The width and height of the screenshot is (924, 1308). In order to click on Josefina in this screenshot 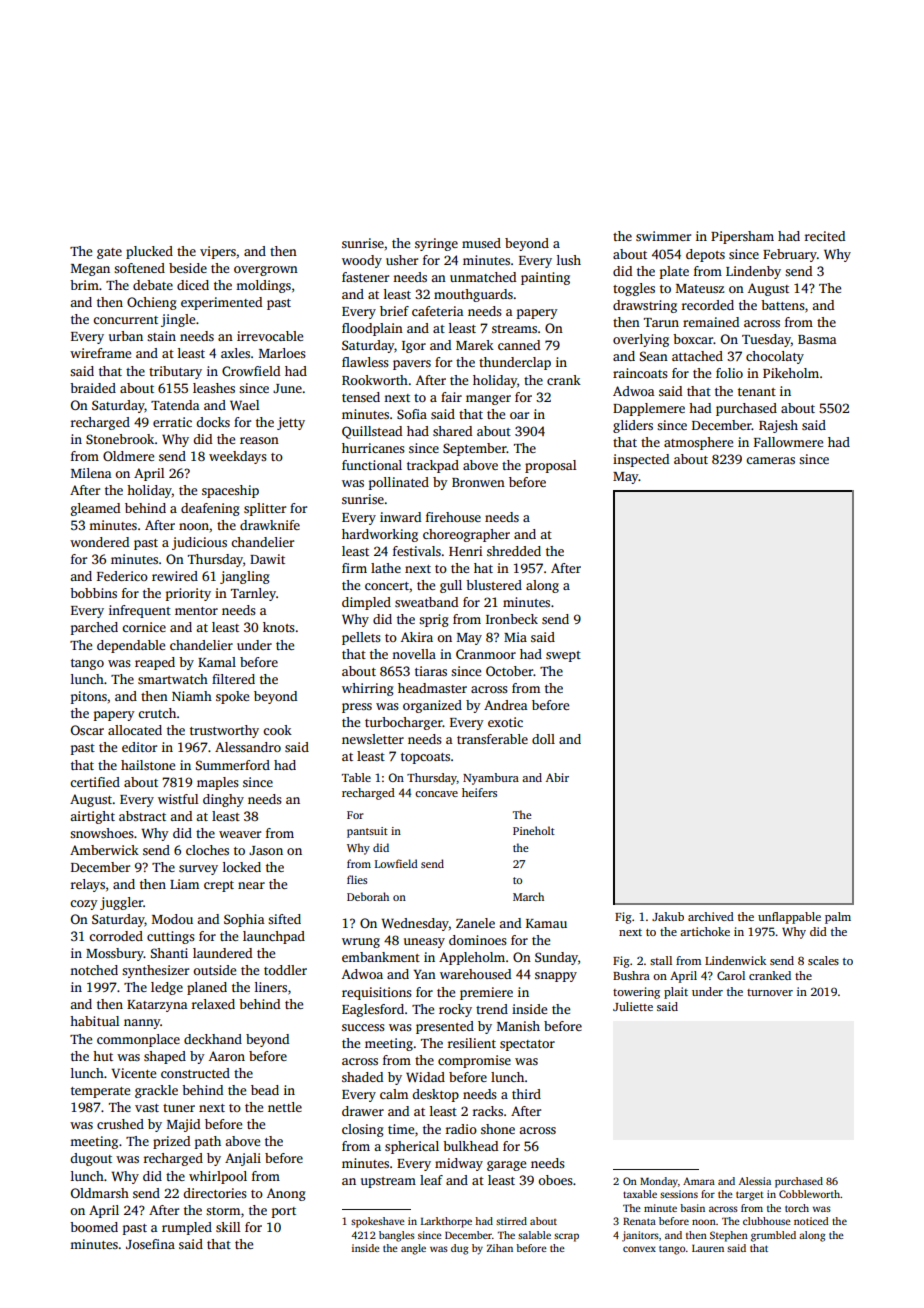, I will do `click(150, 1244)`.
